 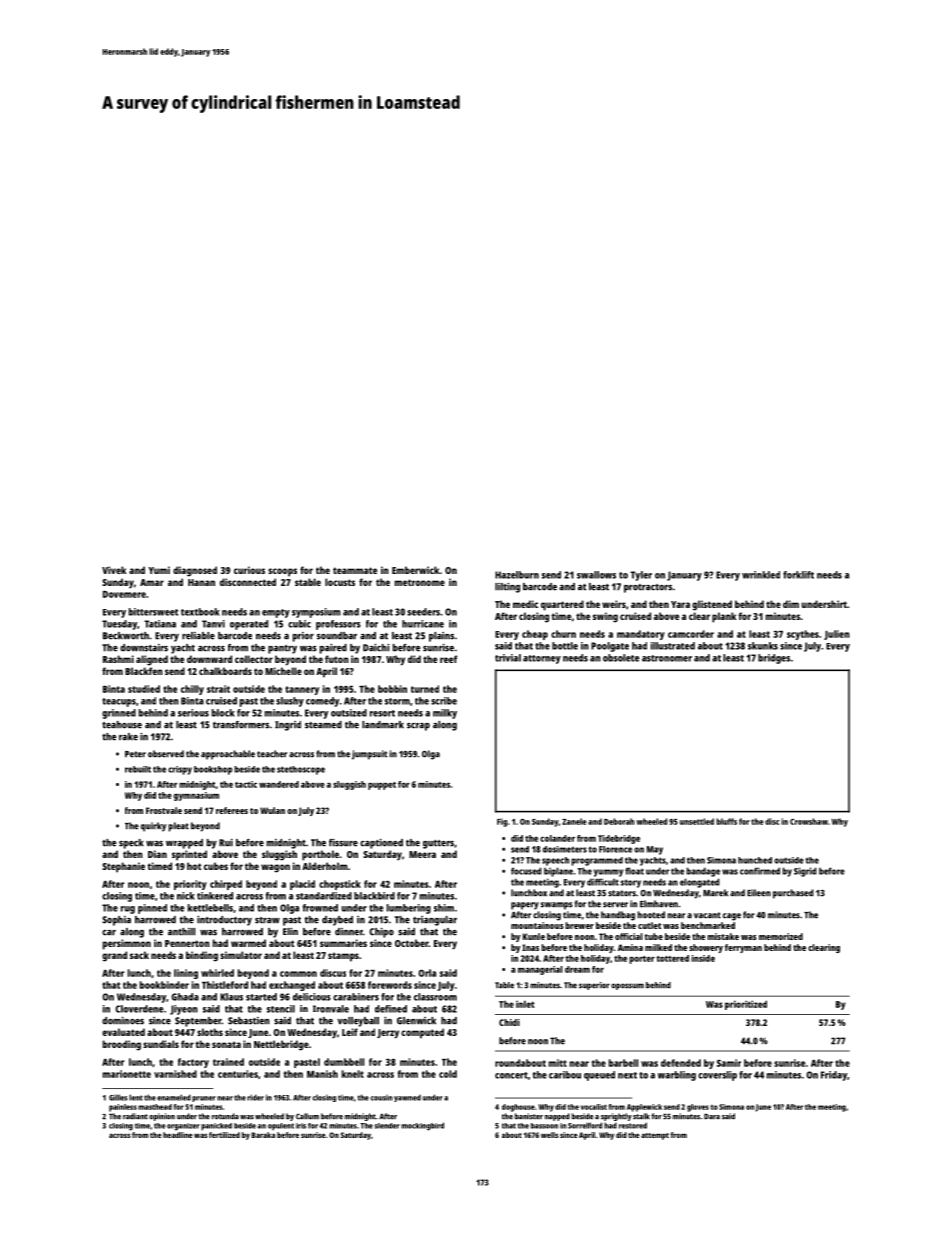 What do you see at coordinates (774, 659) in the screenshot?
I see `bridges` at bounding box center [774, 659].
